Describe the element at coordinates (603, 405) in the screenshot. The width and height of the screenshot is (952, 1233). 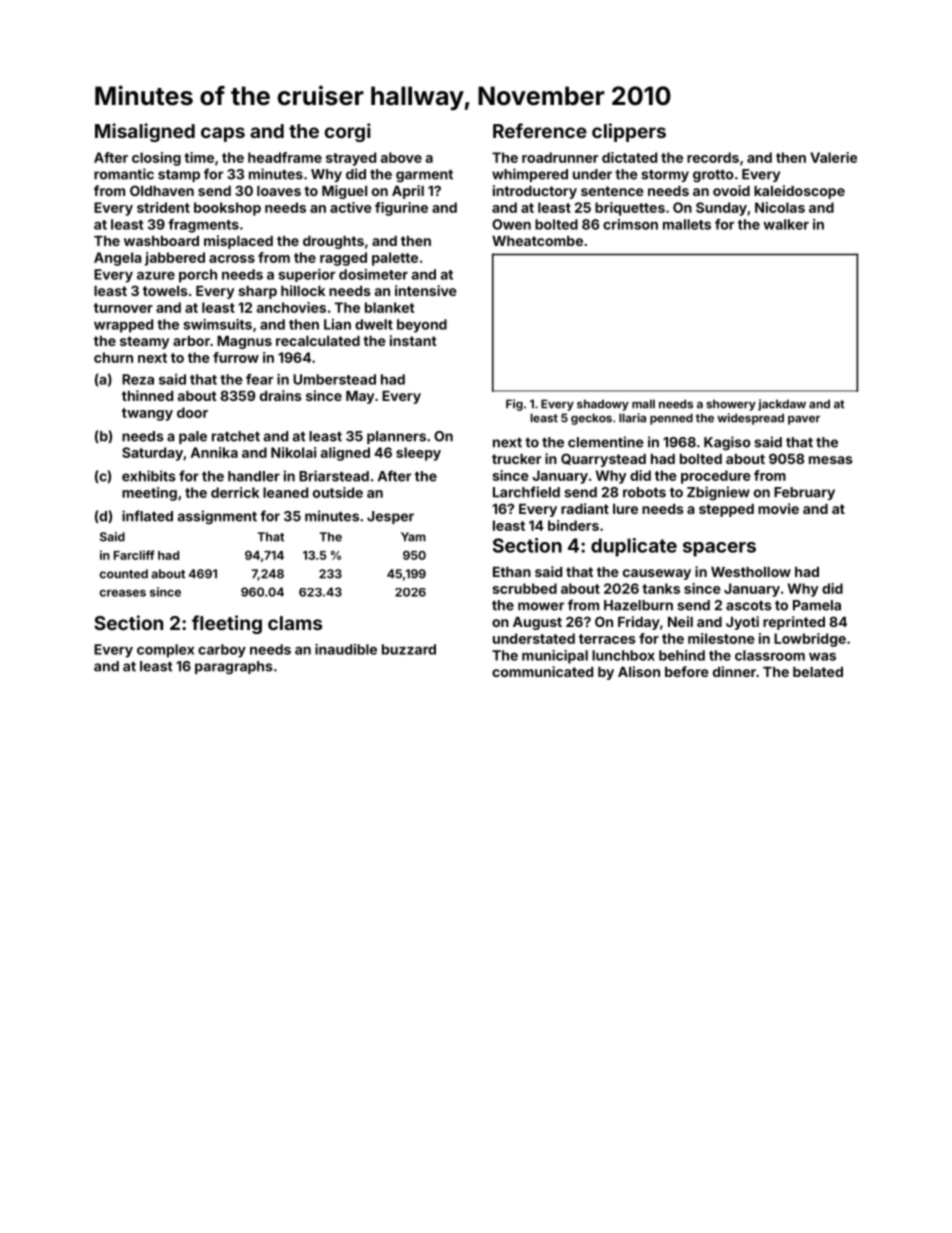
I see `shadowy` at that location.
